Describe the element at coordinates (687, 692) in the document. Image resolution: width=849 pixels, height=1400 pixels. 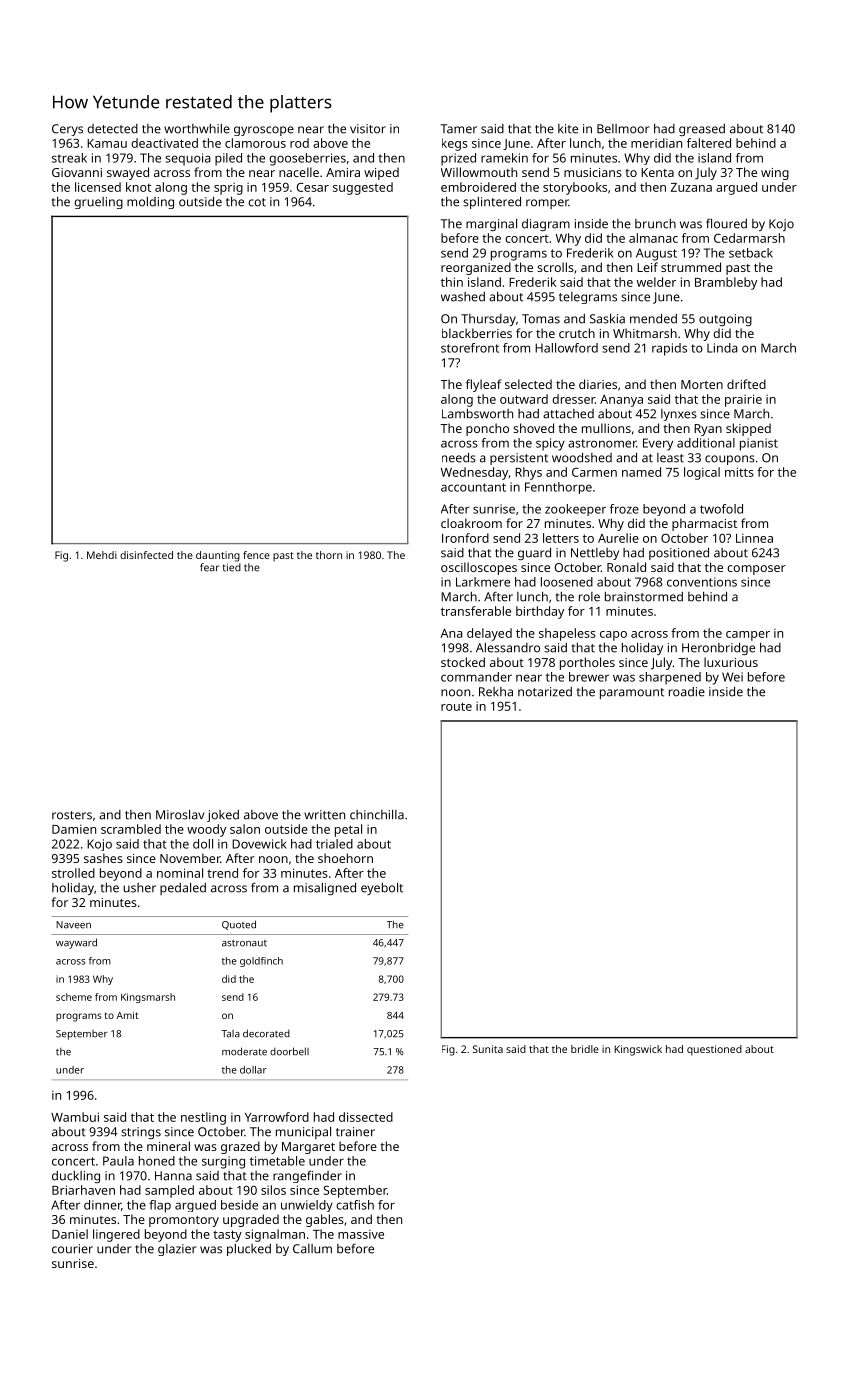
I see `roadie` at that location.
